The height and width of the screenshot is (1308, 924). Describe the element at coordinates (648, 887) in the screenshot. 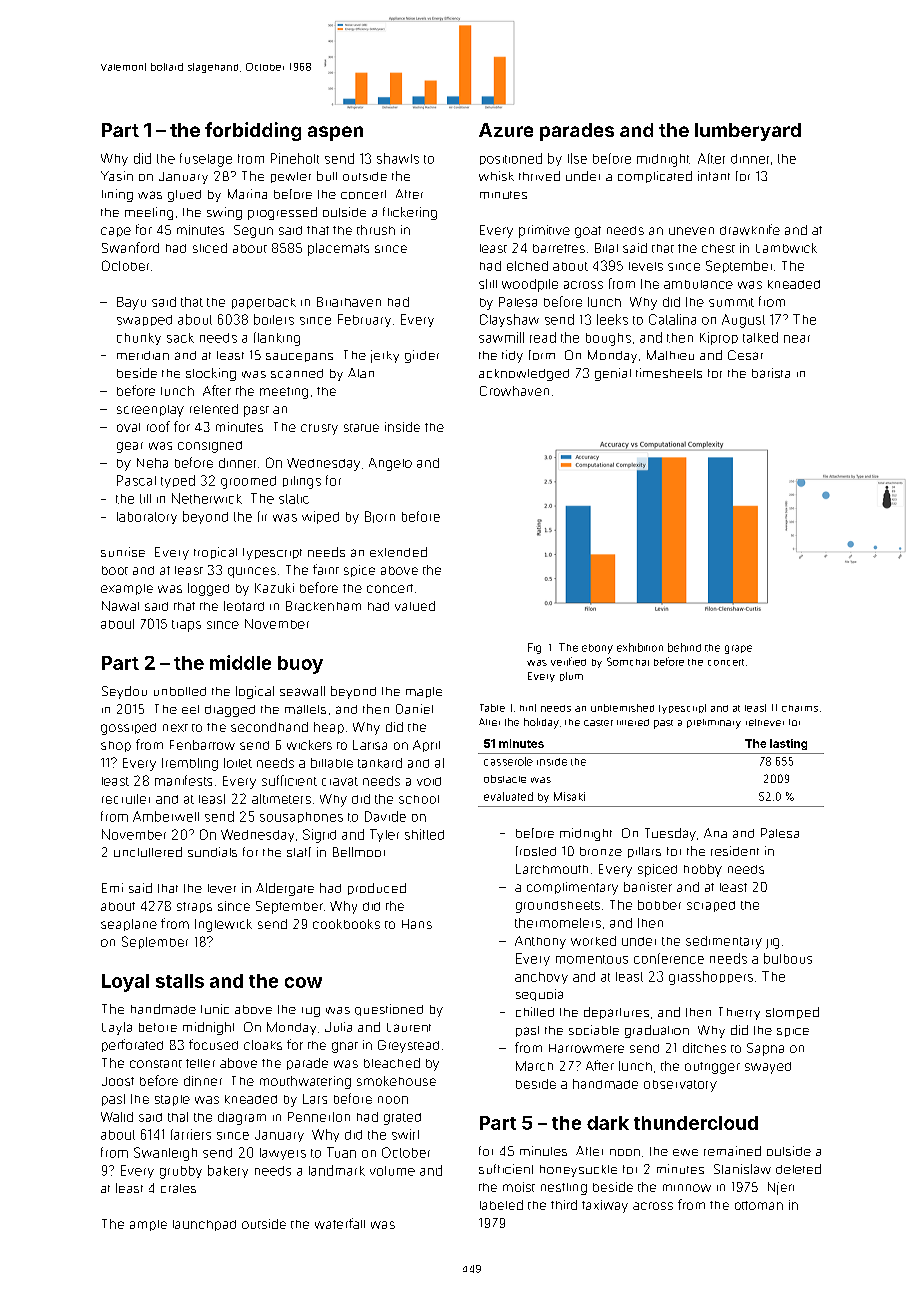

I see `banister` at that location.
